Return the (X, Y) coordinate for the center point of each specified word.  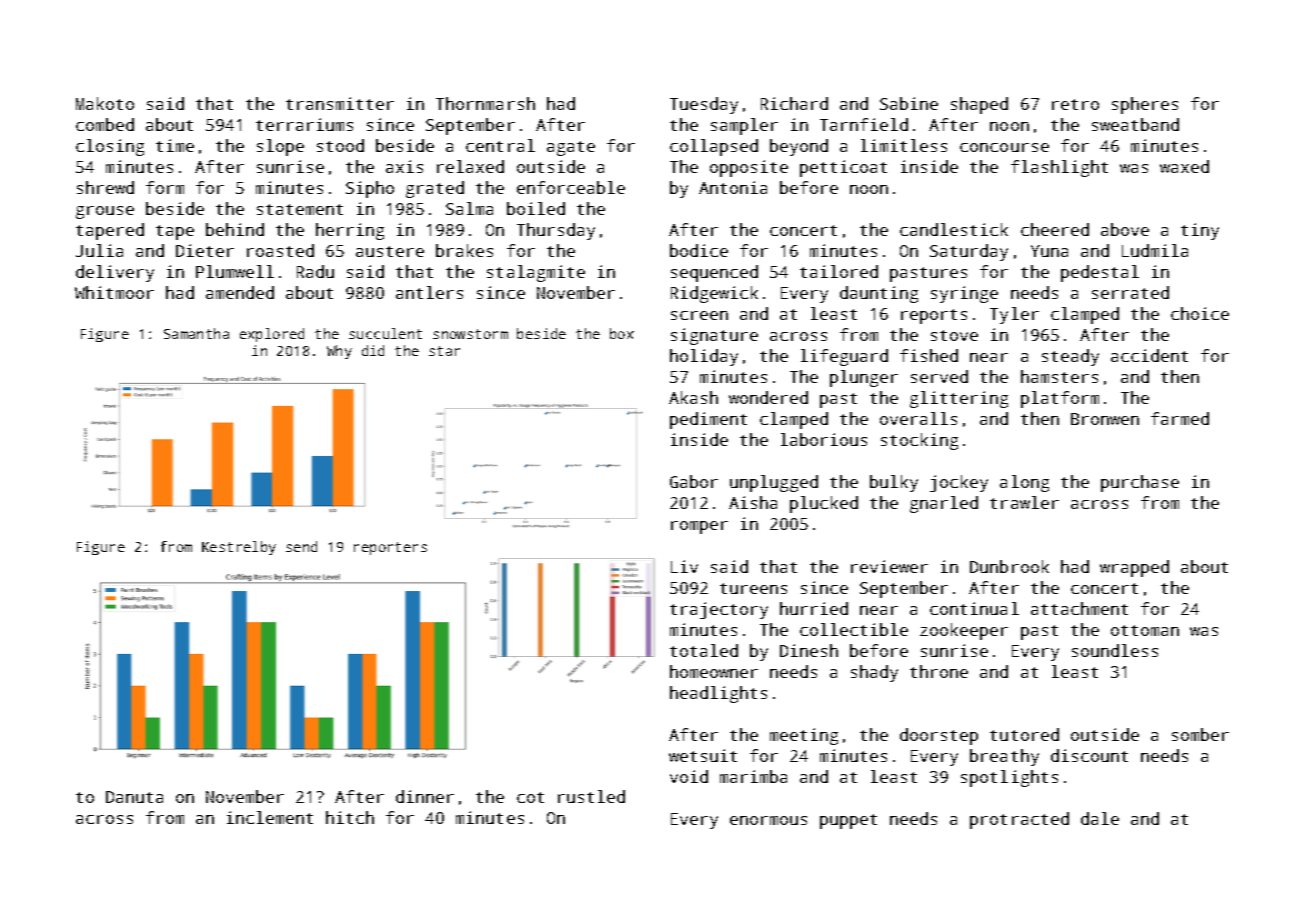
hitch (350, 817)
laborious (824, 439)
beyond (799, 147)
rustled (591, 796)
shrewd (105, 187)
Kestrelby (239, 548)
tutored (1024, 734)
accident (1149, 355)
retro (1075, 104)
